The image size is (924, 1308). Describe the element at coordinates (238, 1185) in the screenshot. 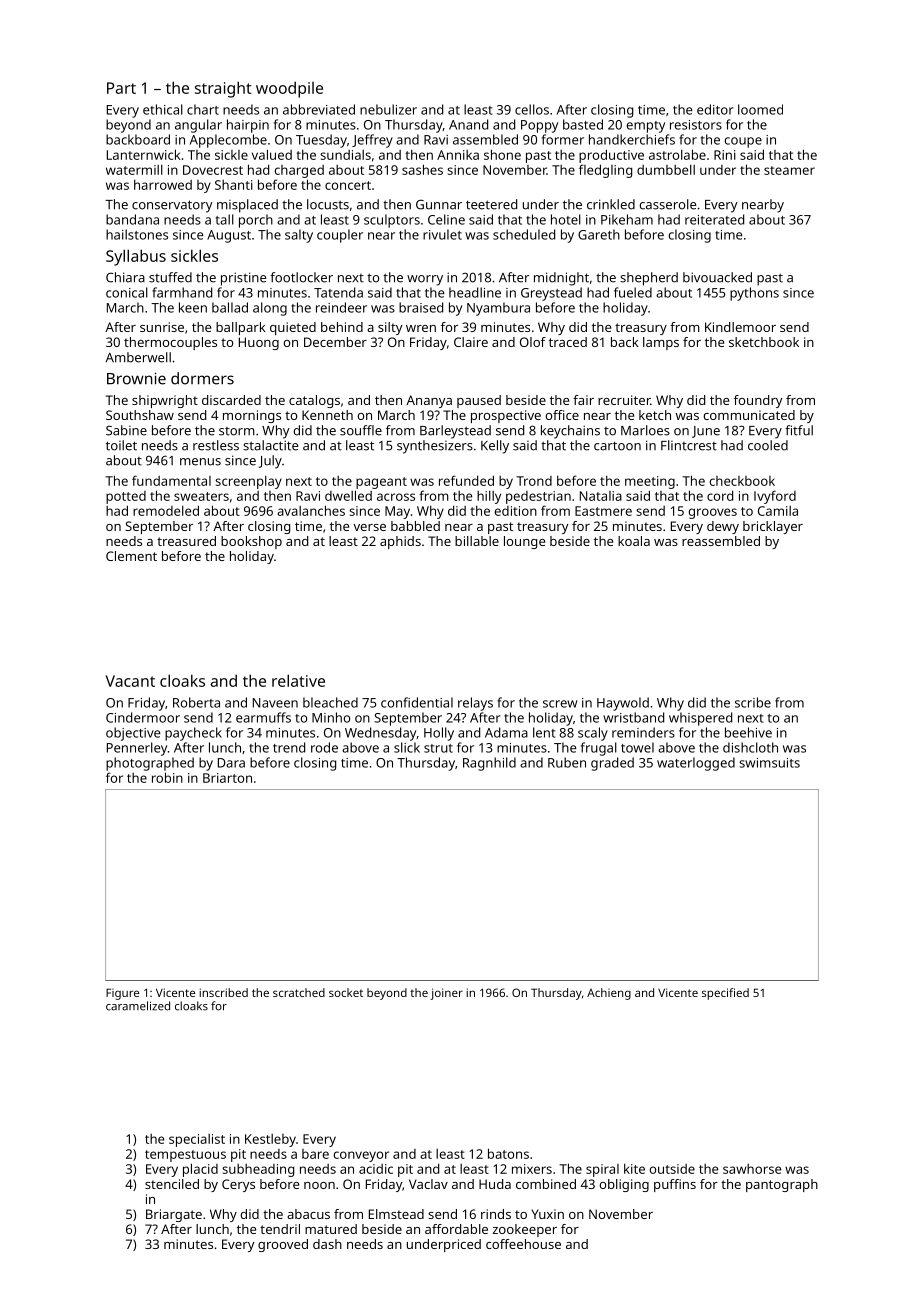

I see `Cerys` at that location.
